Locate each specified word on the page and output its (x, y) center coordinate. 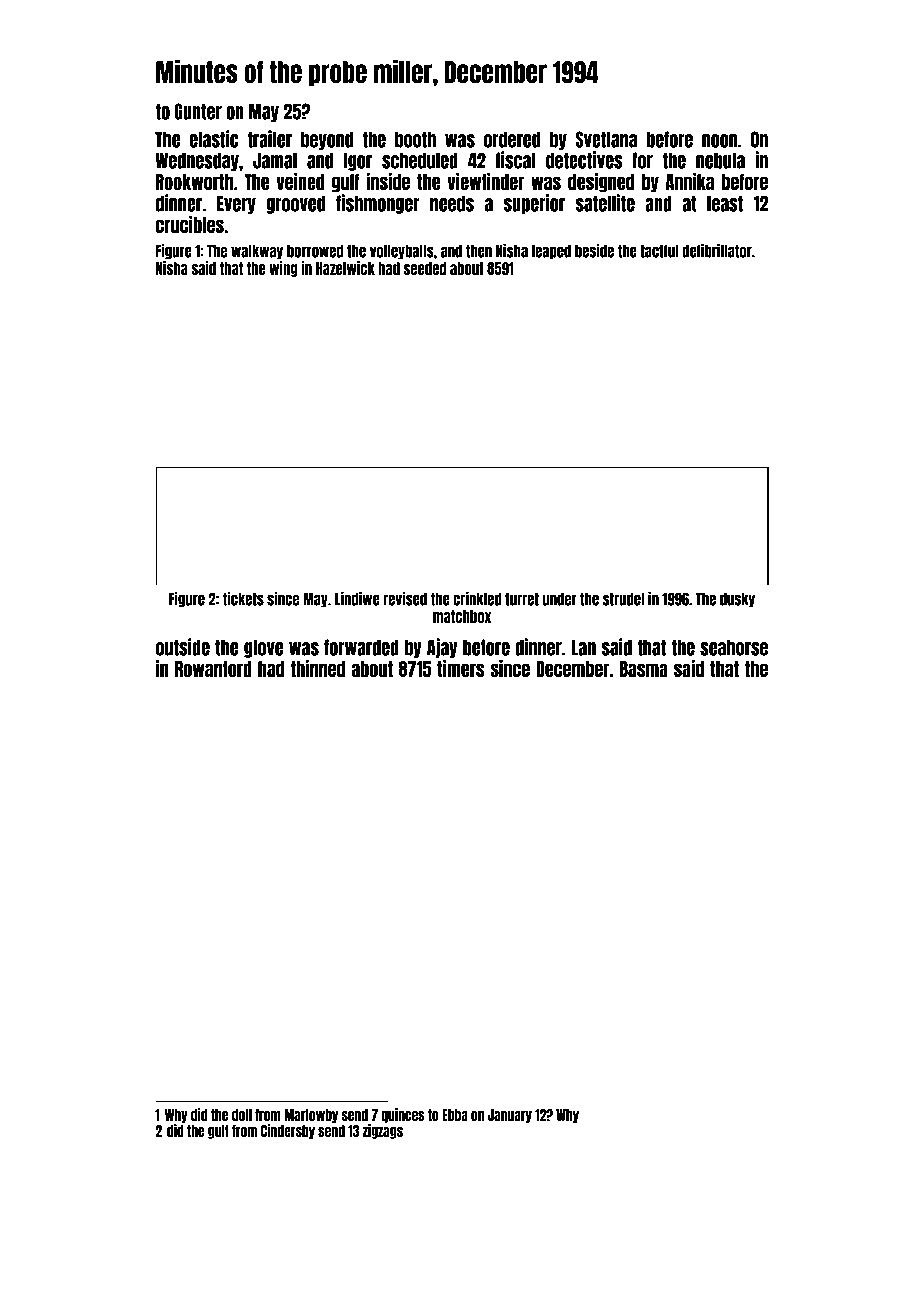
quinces (403, 1115)
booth (415, 139)
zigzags (382, 1131)
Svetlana (606, 139)
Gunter (198, 111)
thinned (318, 668)
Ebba (455, 1115)
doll (242, 1115)
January (510, 1116)
